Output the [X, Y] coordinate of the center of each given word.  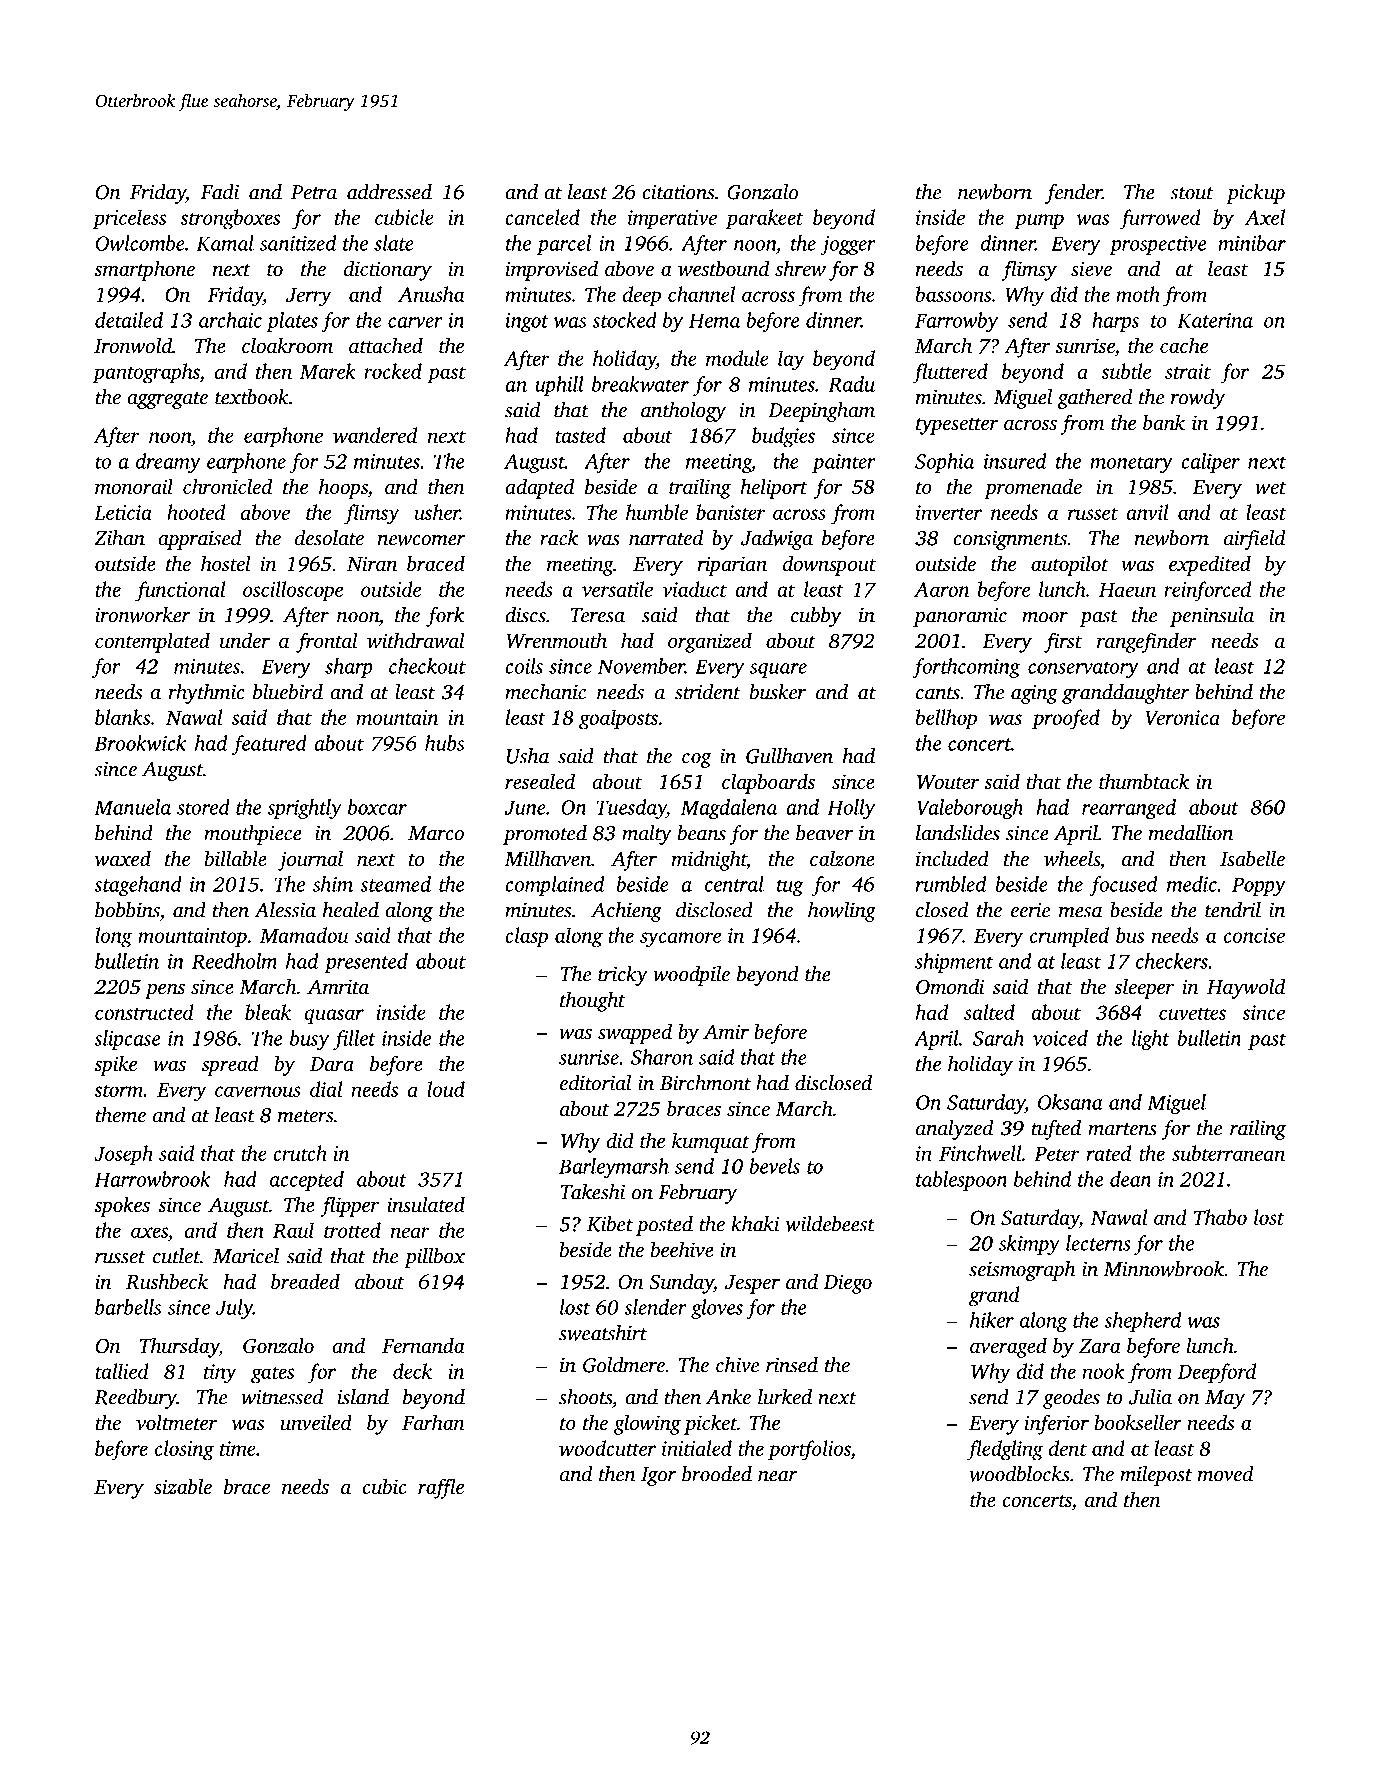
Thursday [179, 1347]
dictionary [388, 270]
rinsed [792, 1365]
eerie [1030, 910]
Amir [726, 1031]
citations [678, 192]
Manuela [132, 807]
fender [1073, 194]
